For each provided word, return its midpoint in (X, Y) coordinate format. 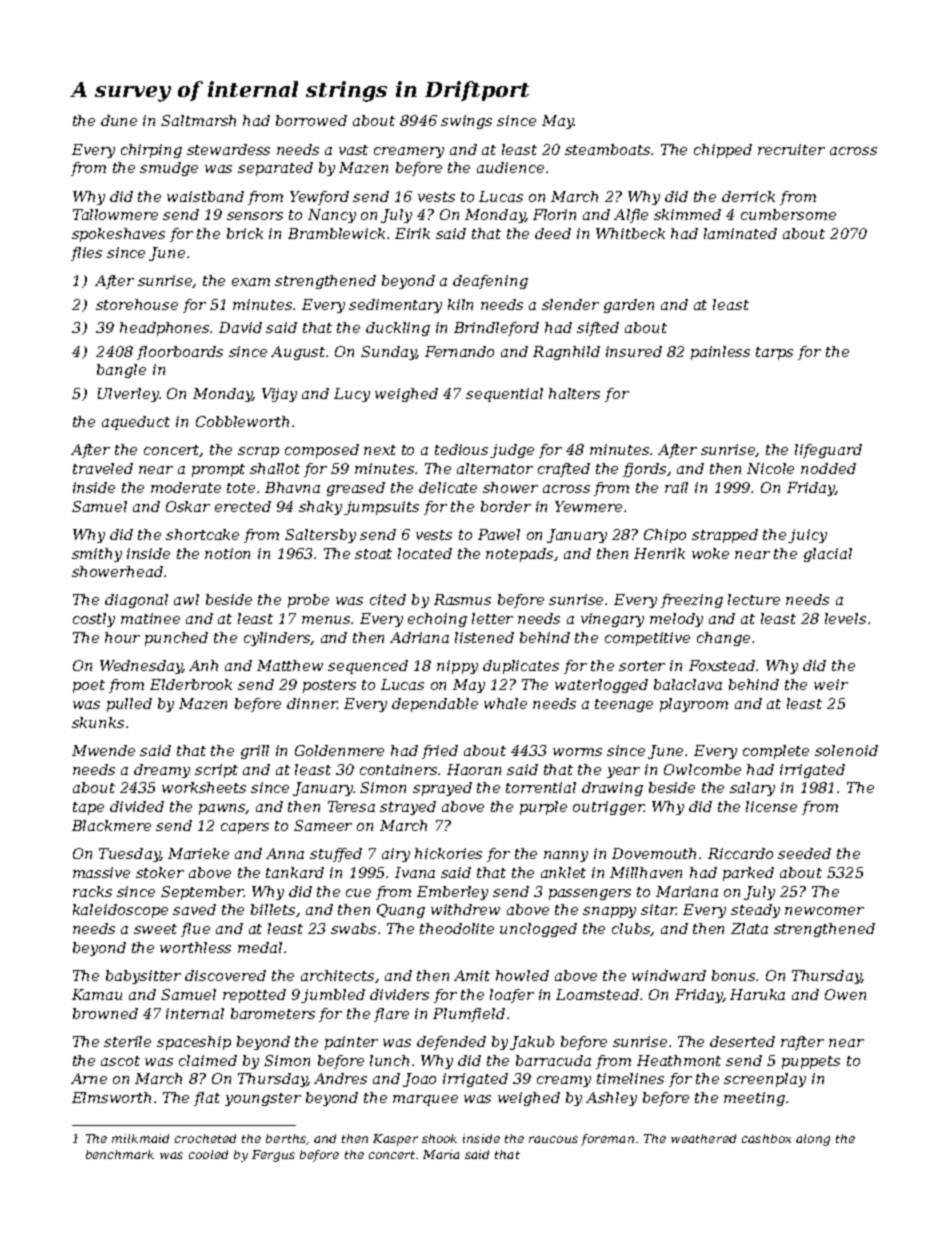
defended (451, 1043)
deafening (490, 282)
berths (286, 1138)
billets (274, 910)
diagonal (136, 601)
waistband (205, 196)
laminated (740, 233)
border (506, 506)
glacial (828, 555)
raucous (553, 1139)
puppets (811, 1062)
